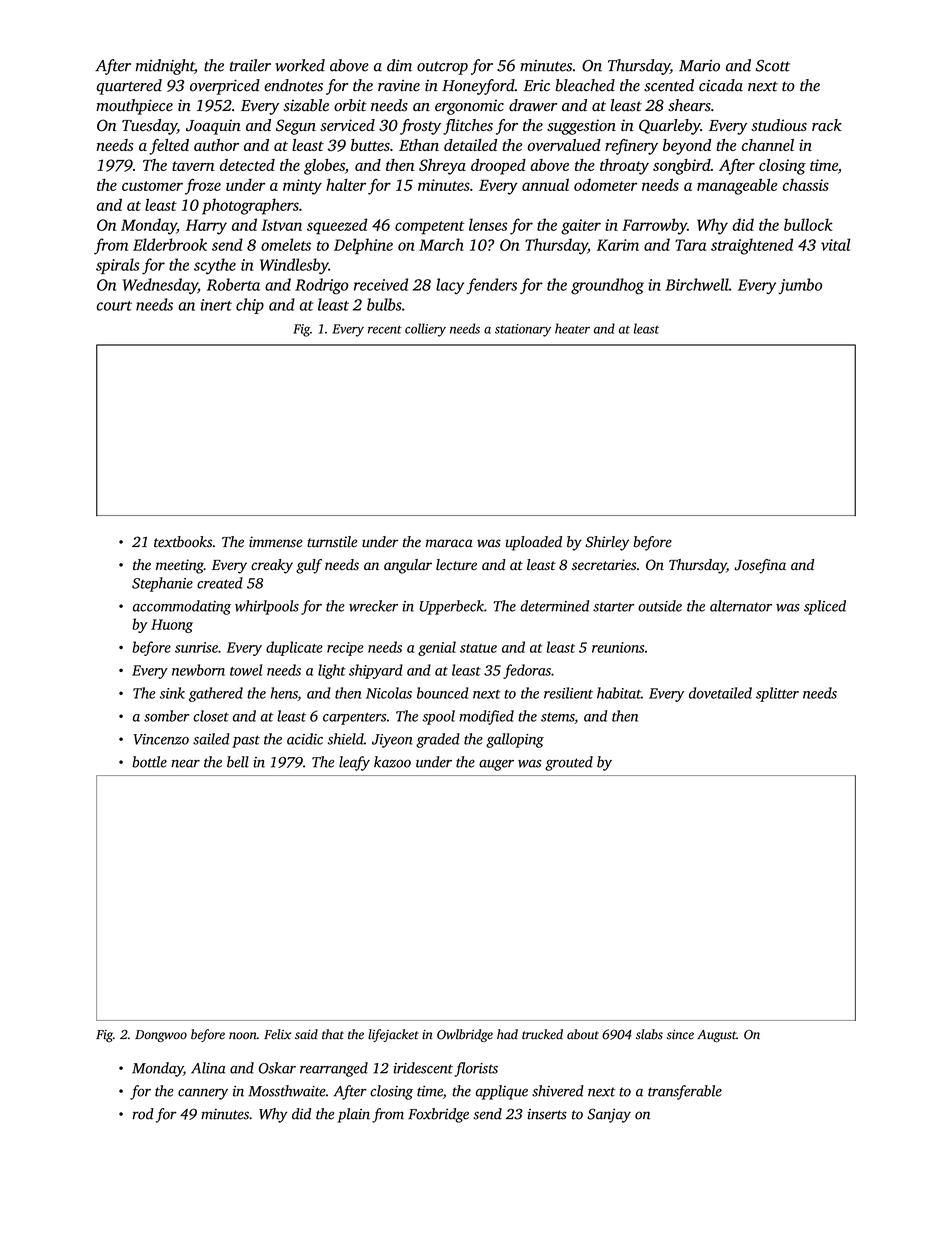 This image has height=1233, width=952. What do you see at coordinates (354, 1115) in the image?
I see `plain` at bounding box center [354, 1115].
